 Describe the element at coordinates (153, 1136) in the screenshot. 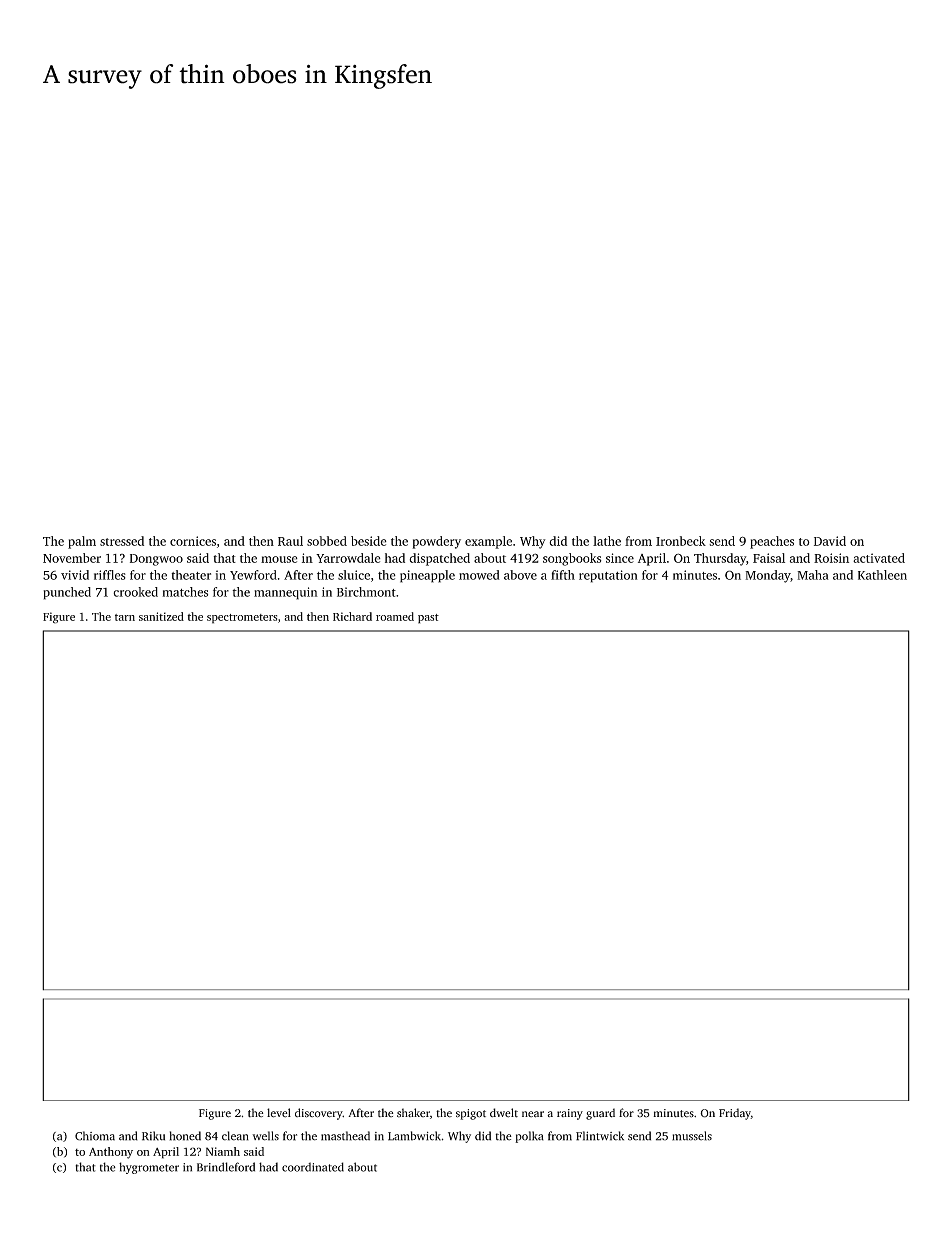

I see `Riku` at that location.
